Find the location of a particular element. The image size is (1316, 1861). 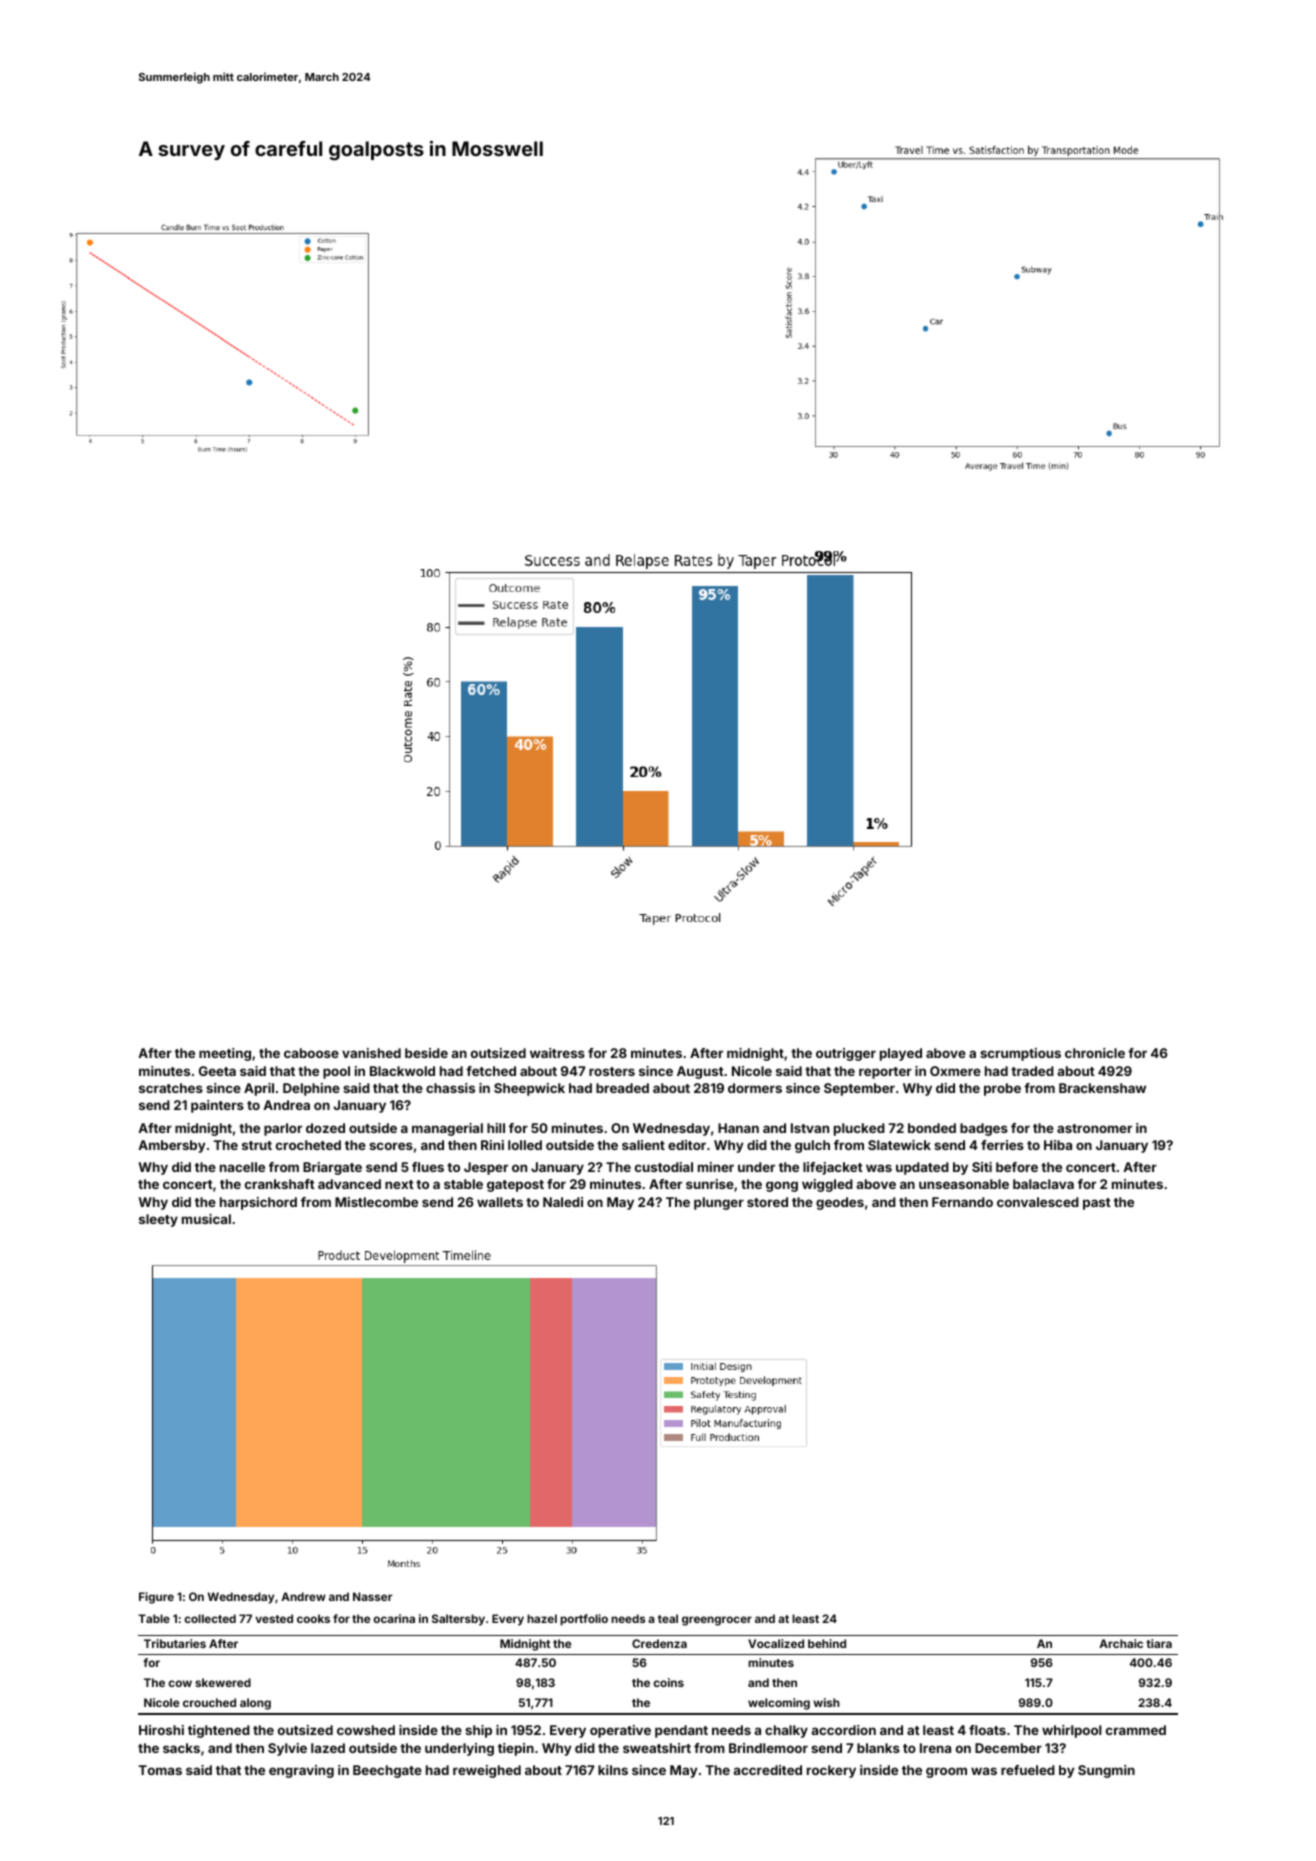

Nasser is located at coordinates (373, 1596).
